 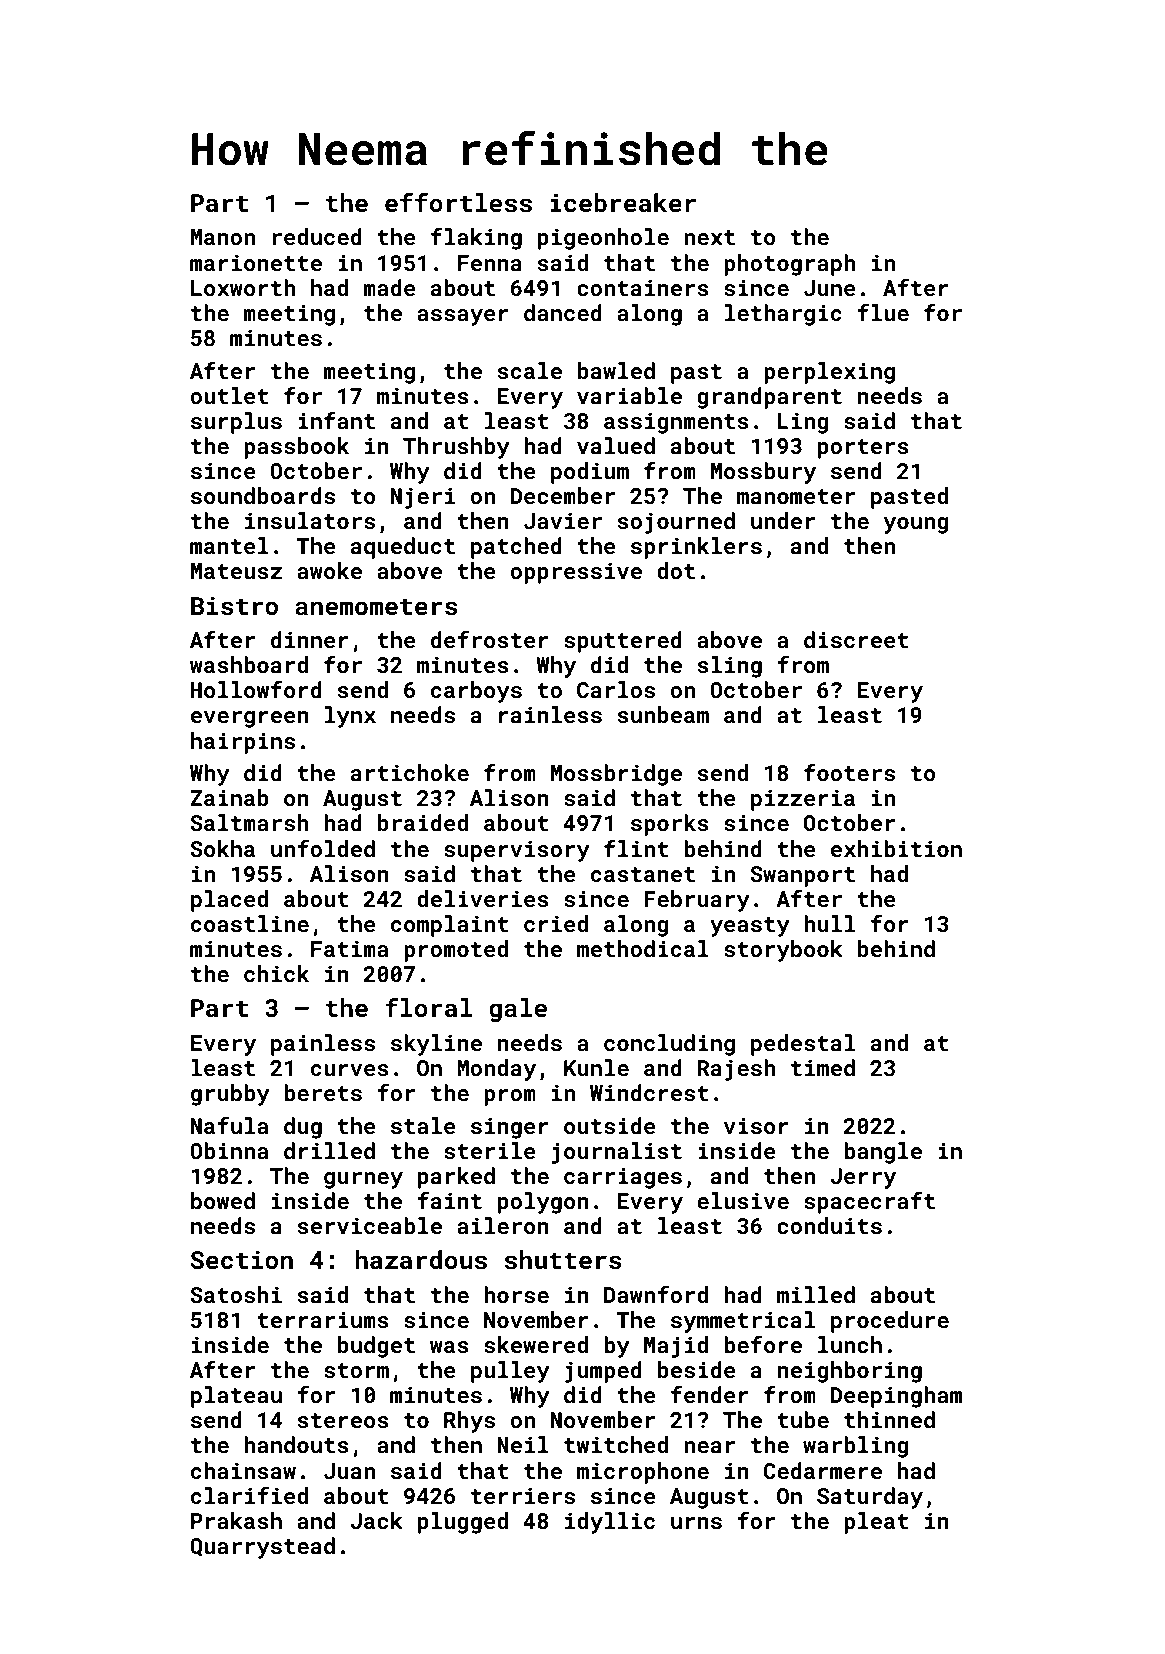 What do you see at coordinates (676, 523) in the screenshot?
I see `sojourned` at bounding box center [676, 523].
